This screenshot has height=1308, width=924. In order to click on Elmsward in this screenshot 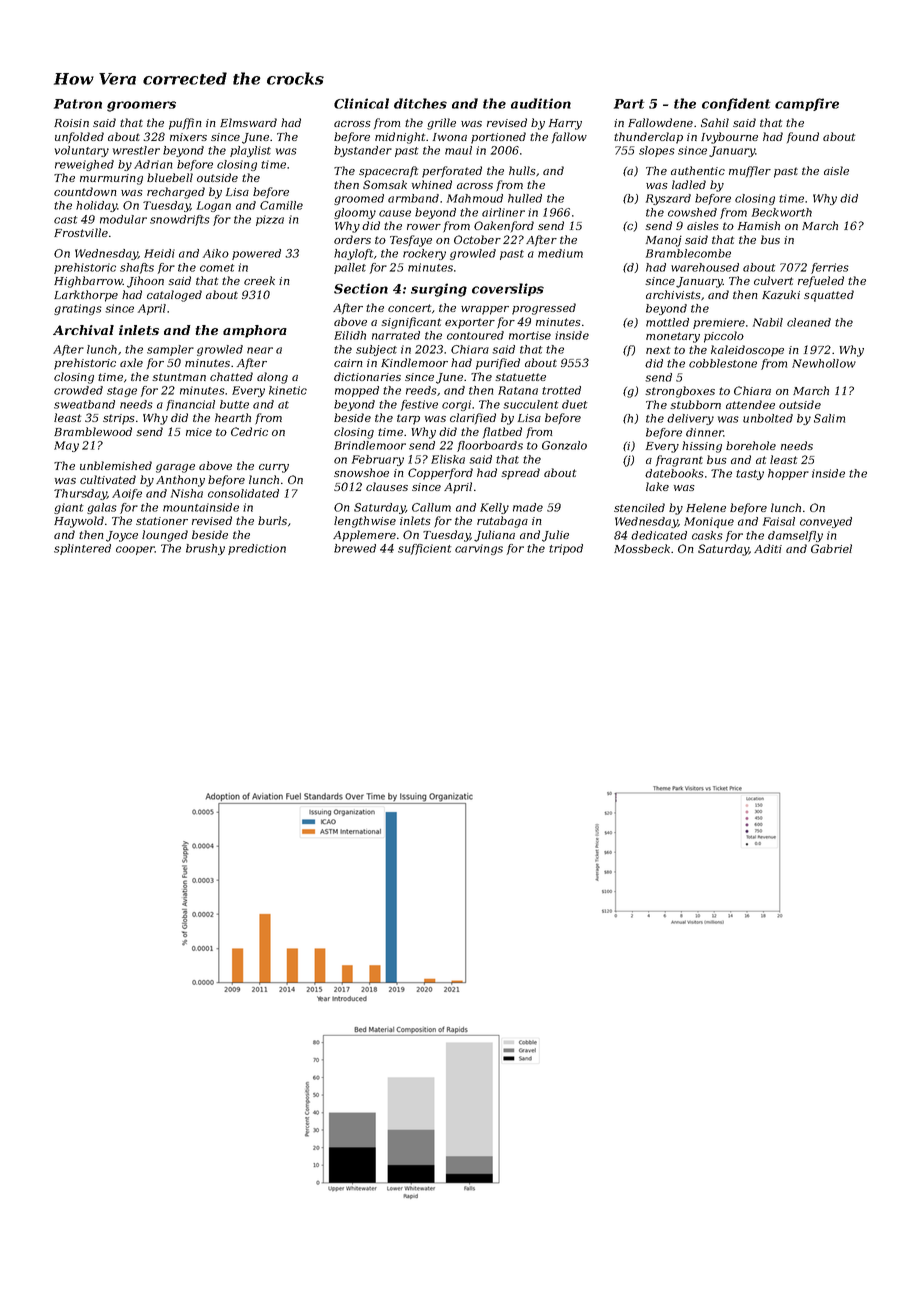, I will do `click(248, 122)`.
